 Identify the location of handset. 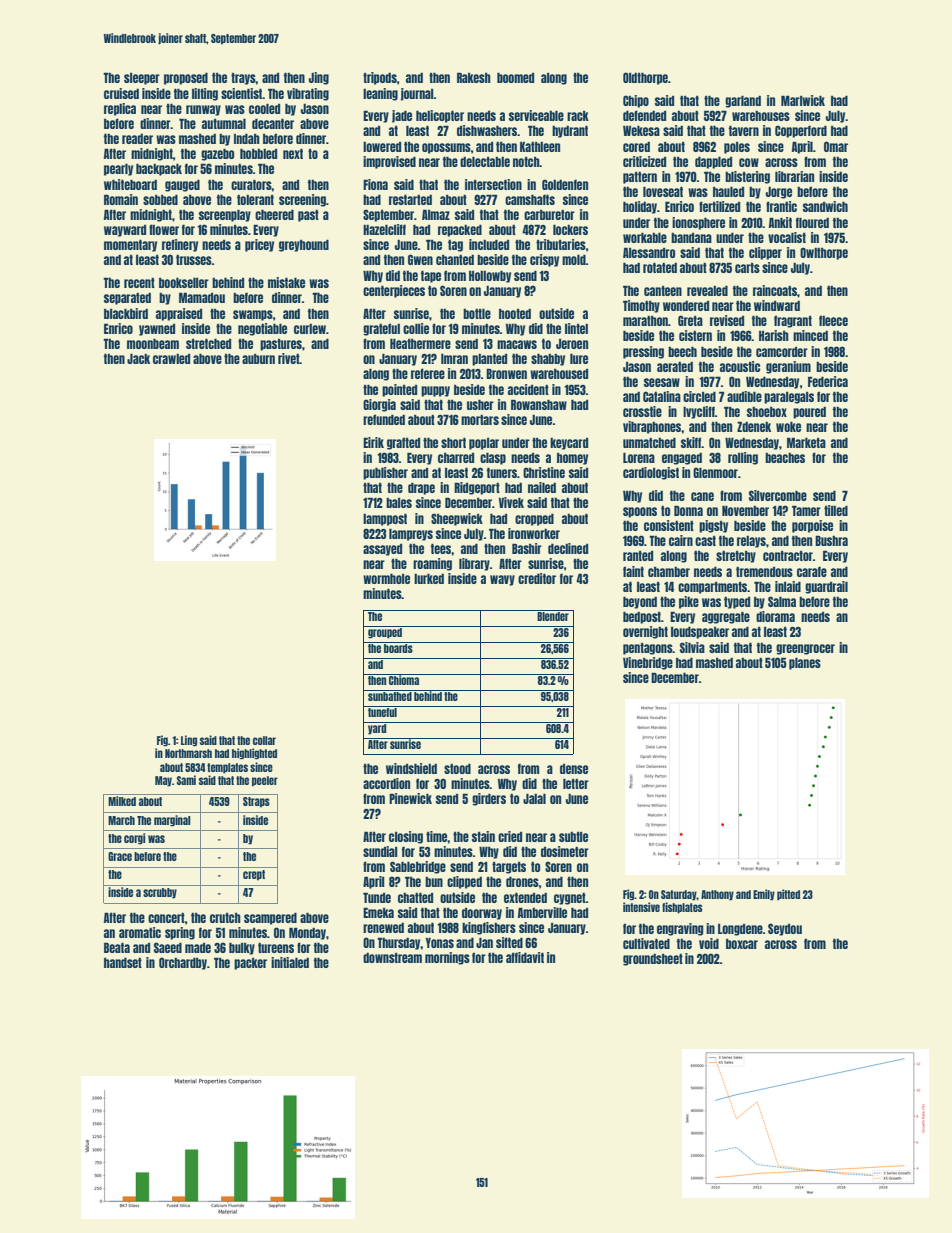
(123, 962).
